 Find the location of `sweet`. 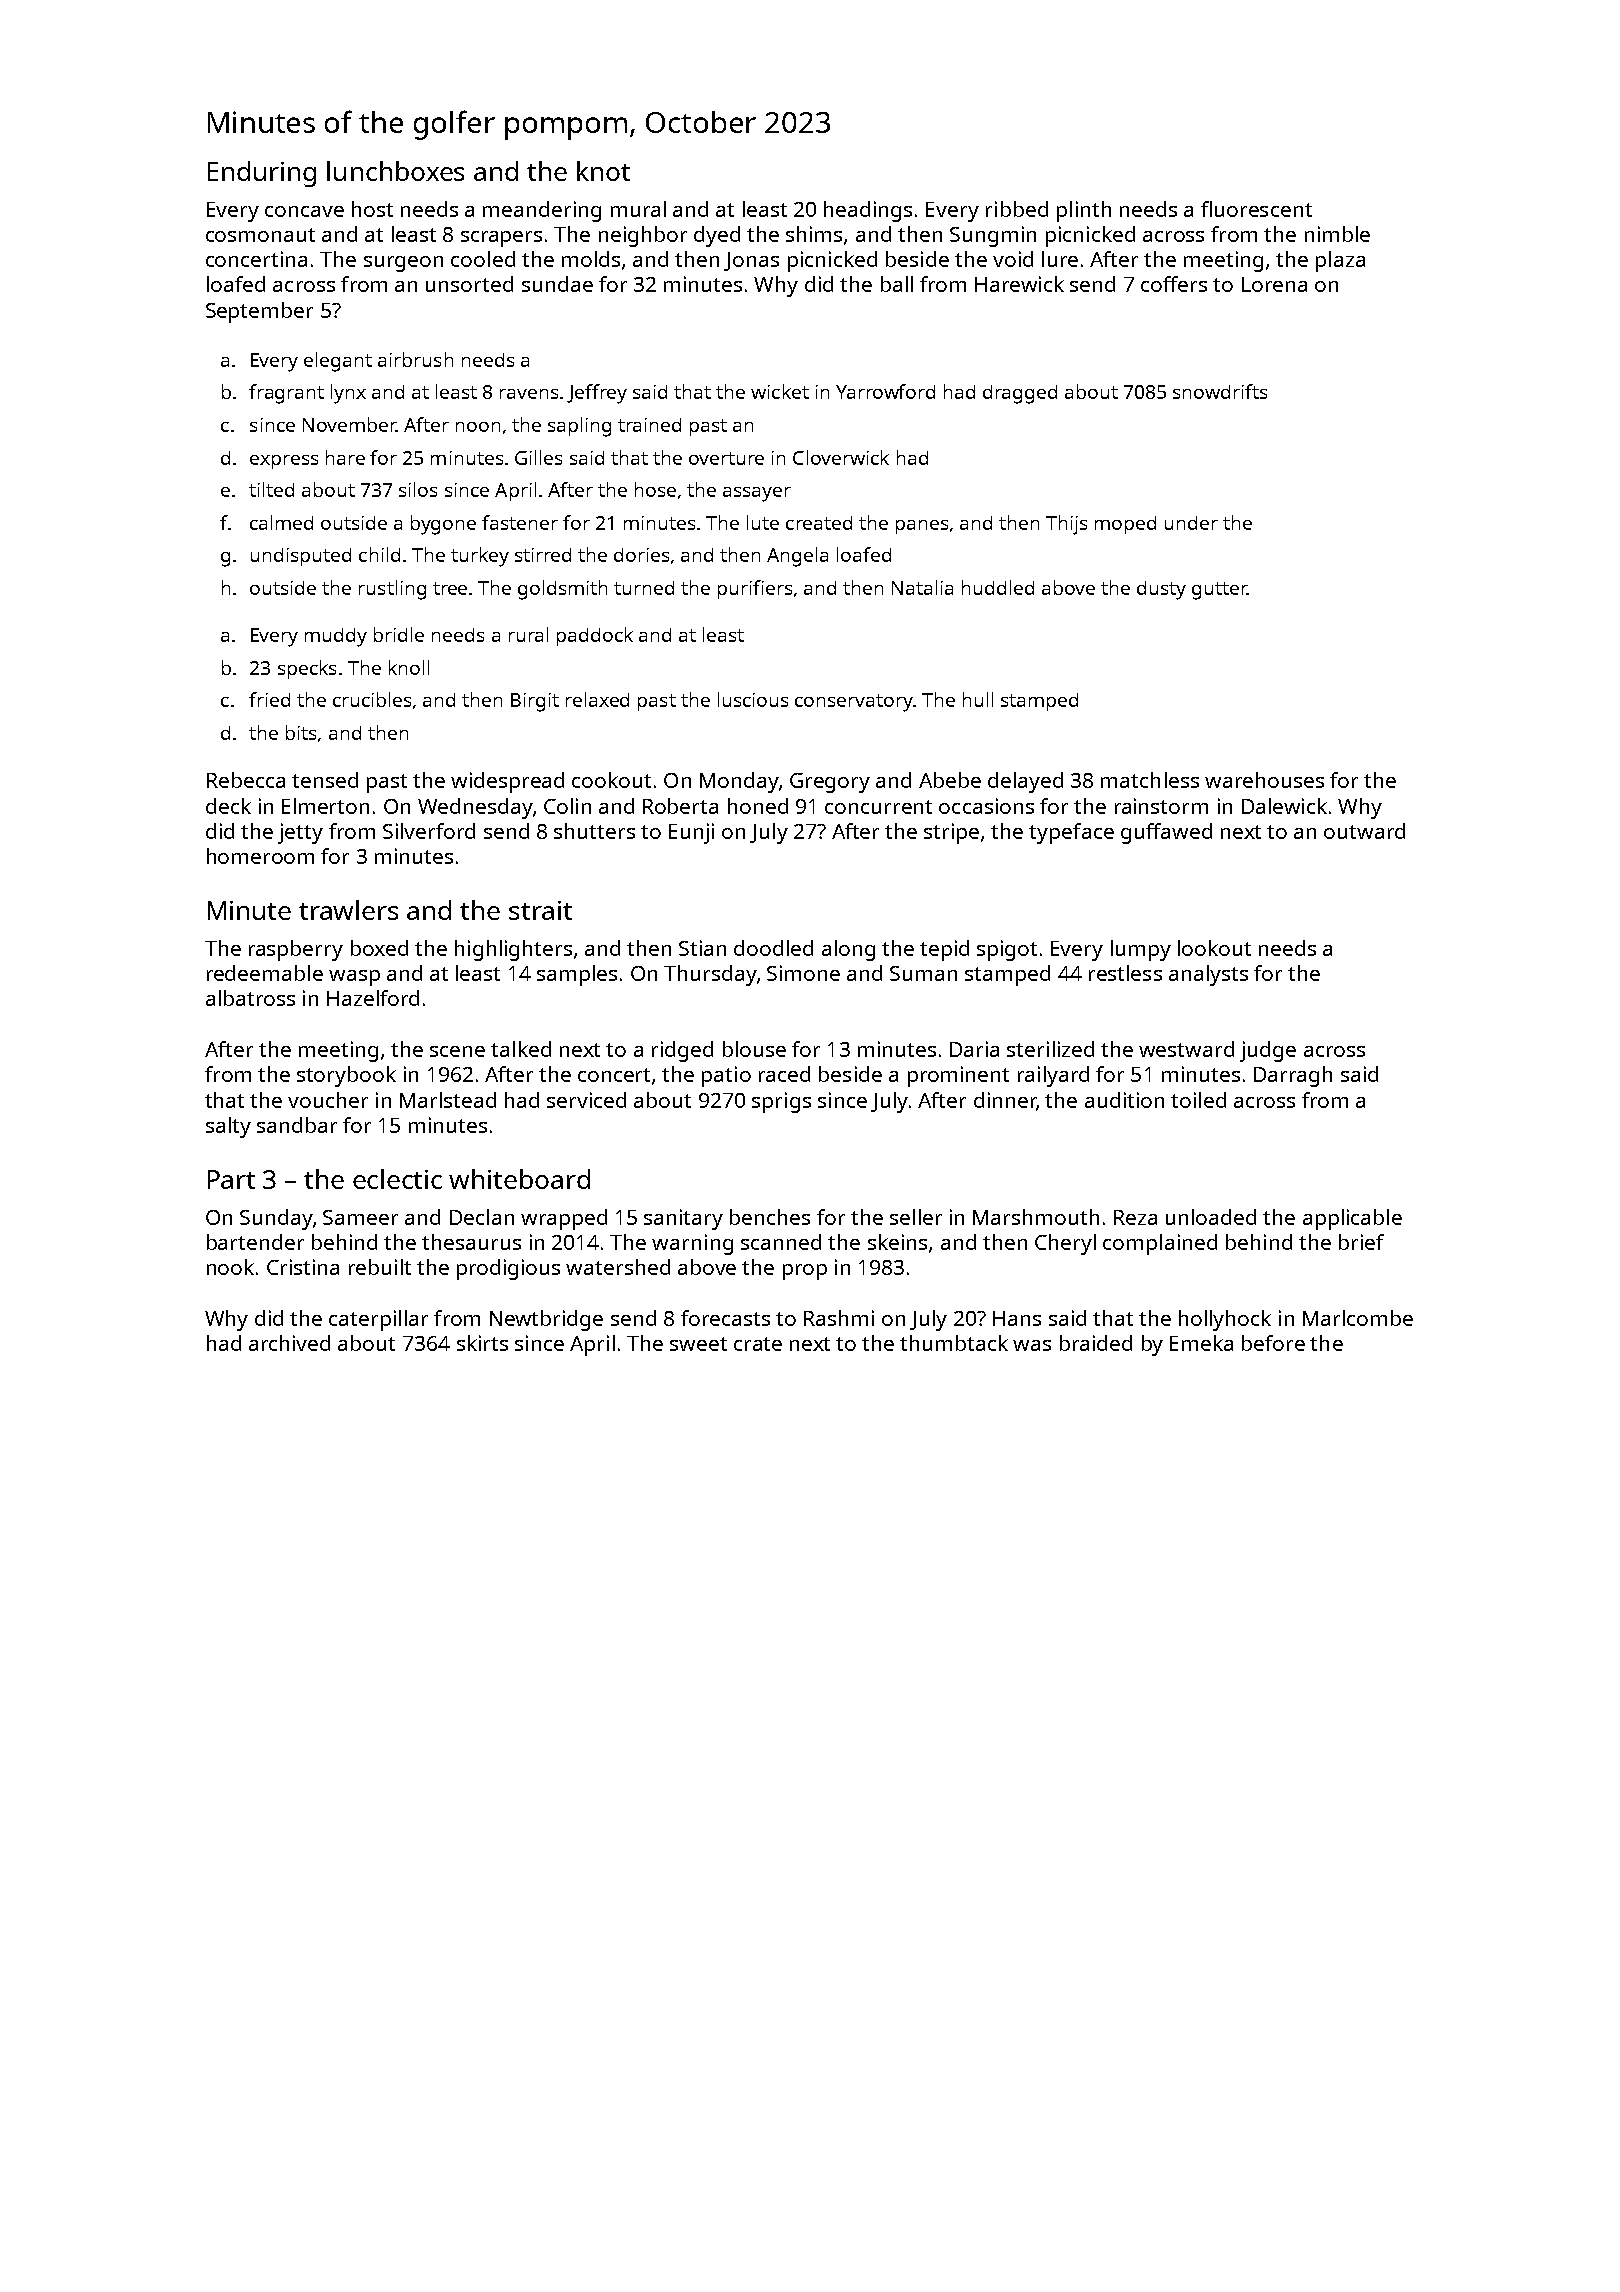

sweet is located at coordinates (698, 1344).
